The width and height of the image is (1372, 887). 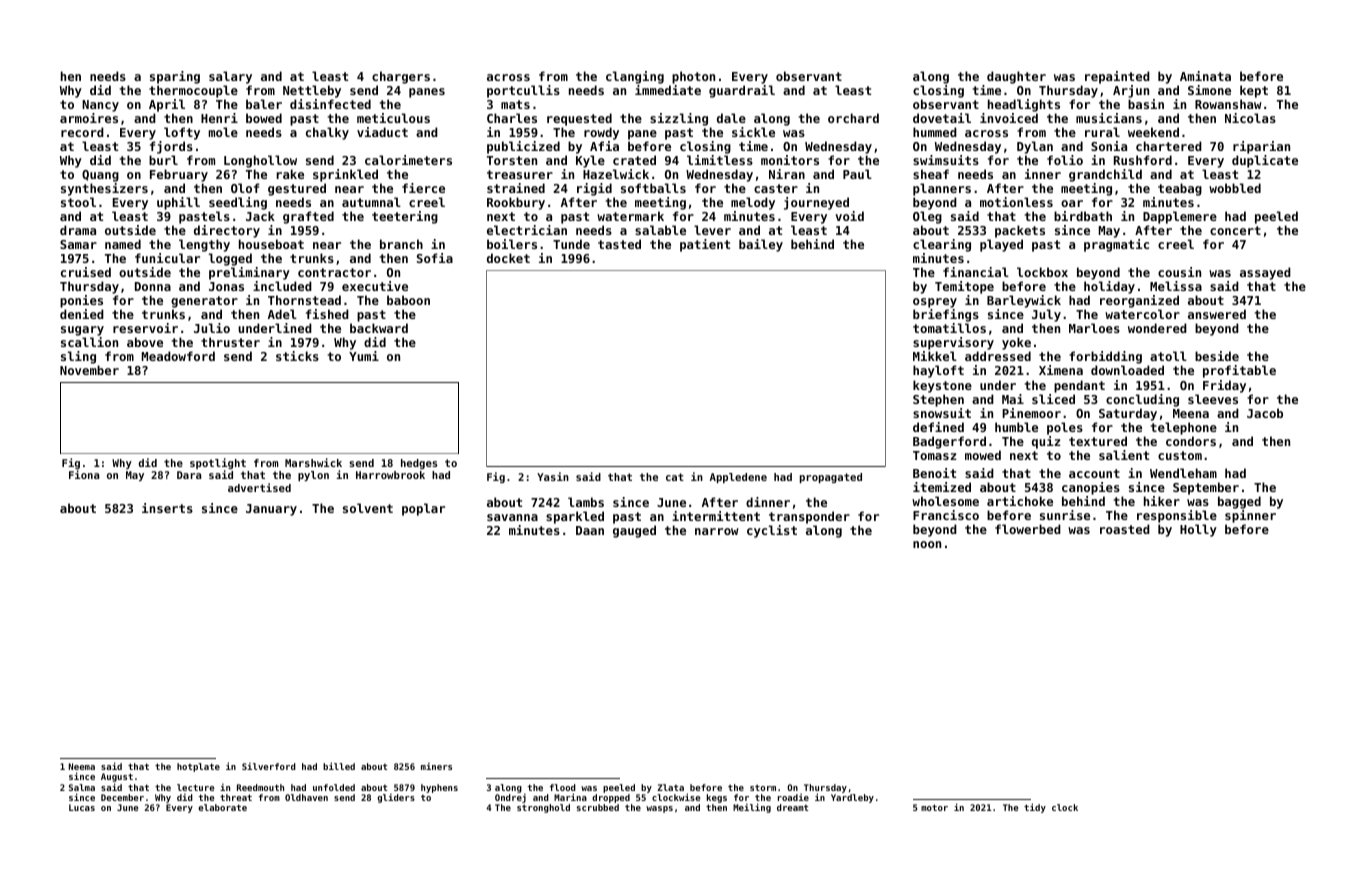 I want to click on tasted, so click(x=619, y=244).
